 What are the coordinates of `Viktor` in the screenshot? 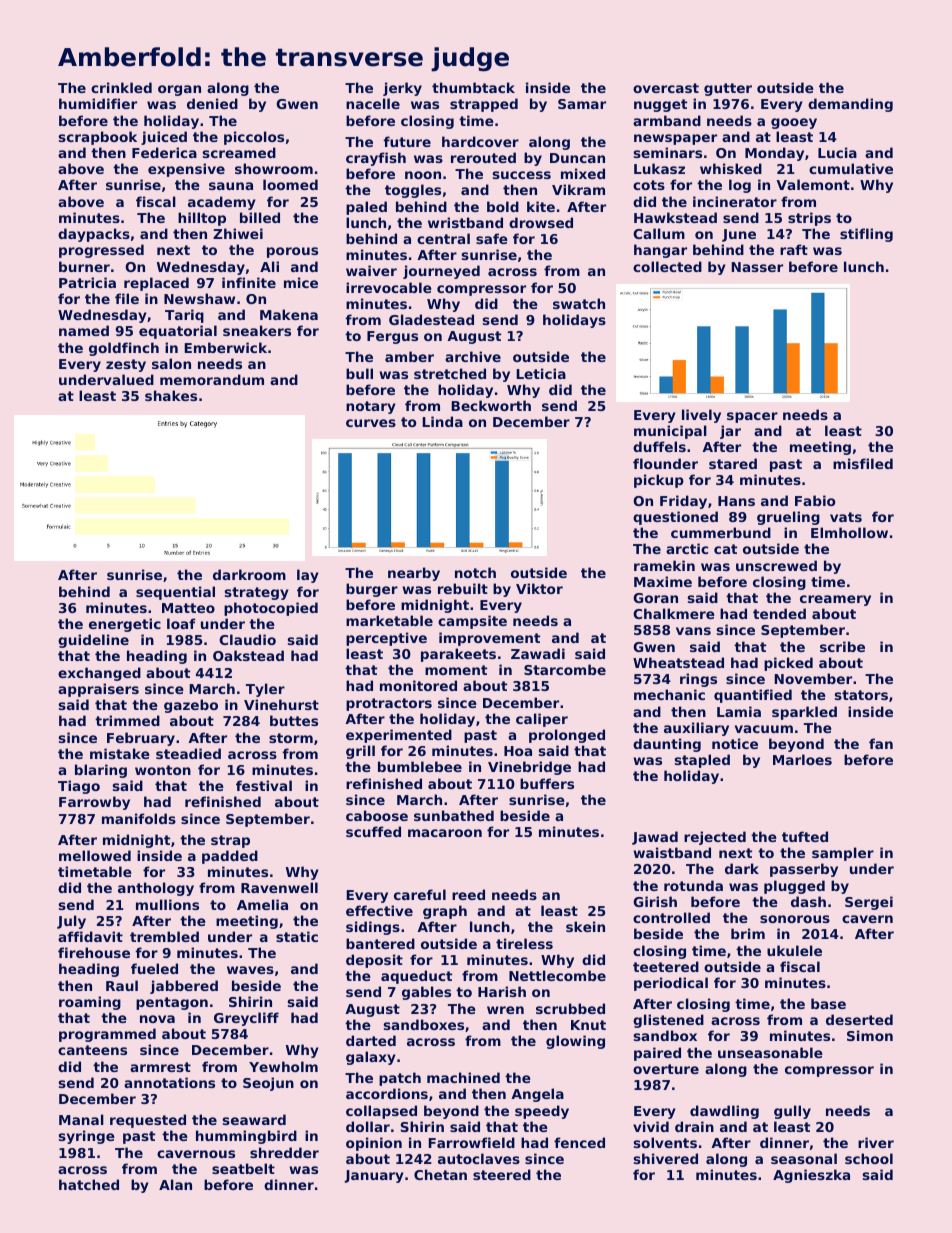 It's located at (539, 588).
